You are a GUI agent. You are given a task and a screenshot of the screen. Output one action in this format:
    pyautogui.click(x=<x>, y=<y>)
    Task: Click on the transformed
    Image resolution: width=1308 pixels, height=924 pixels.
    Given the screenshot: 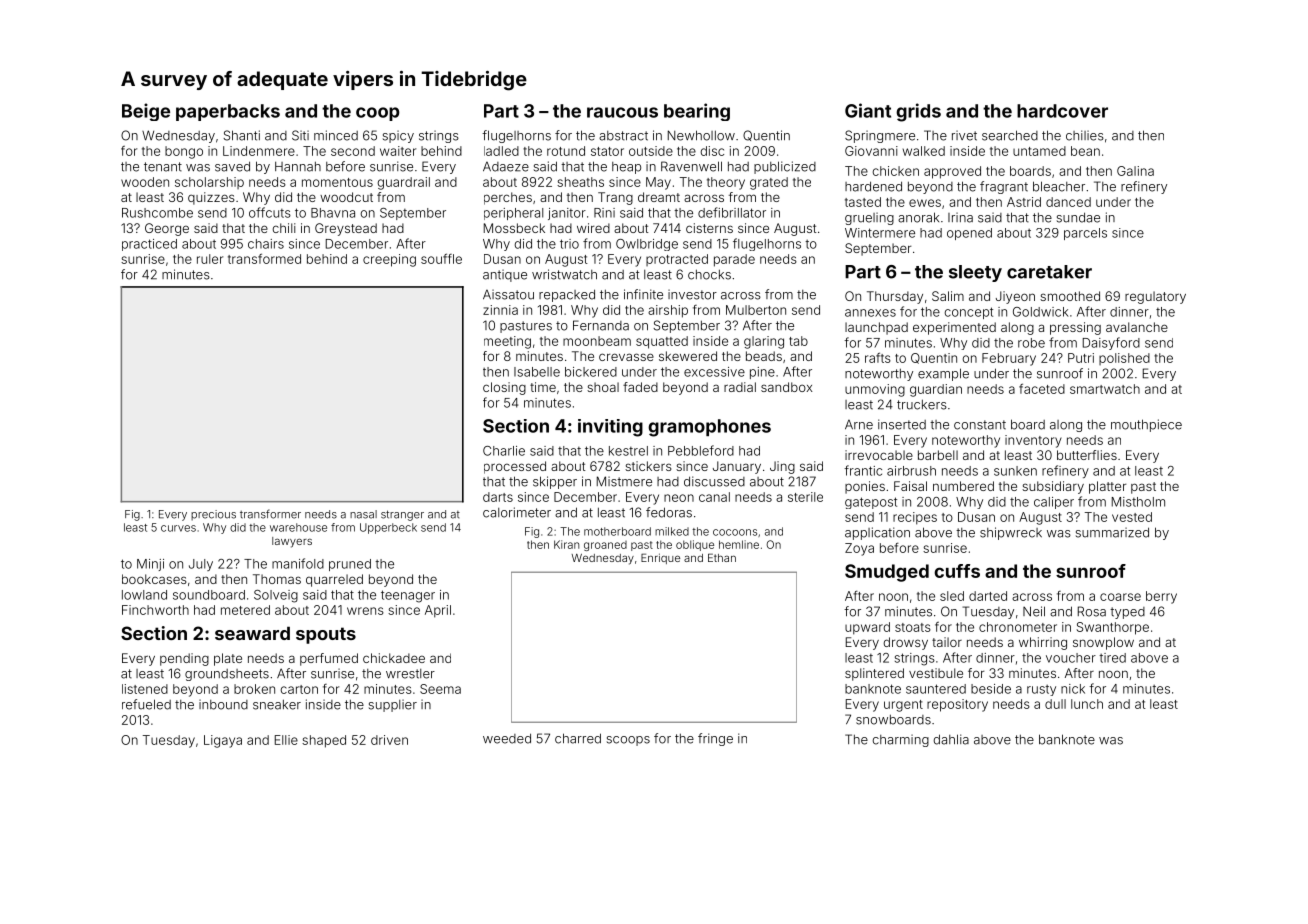 What is the action you would take?
    pyautogui.click(x=264, y=258)
